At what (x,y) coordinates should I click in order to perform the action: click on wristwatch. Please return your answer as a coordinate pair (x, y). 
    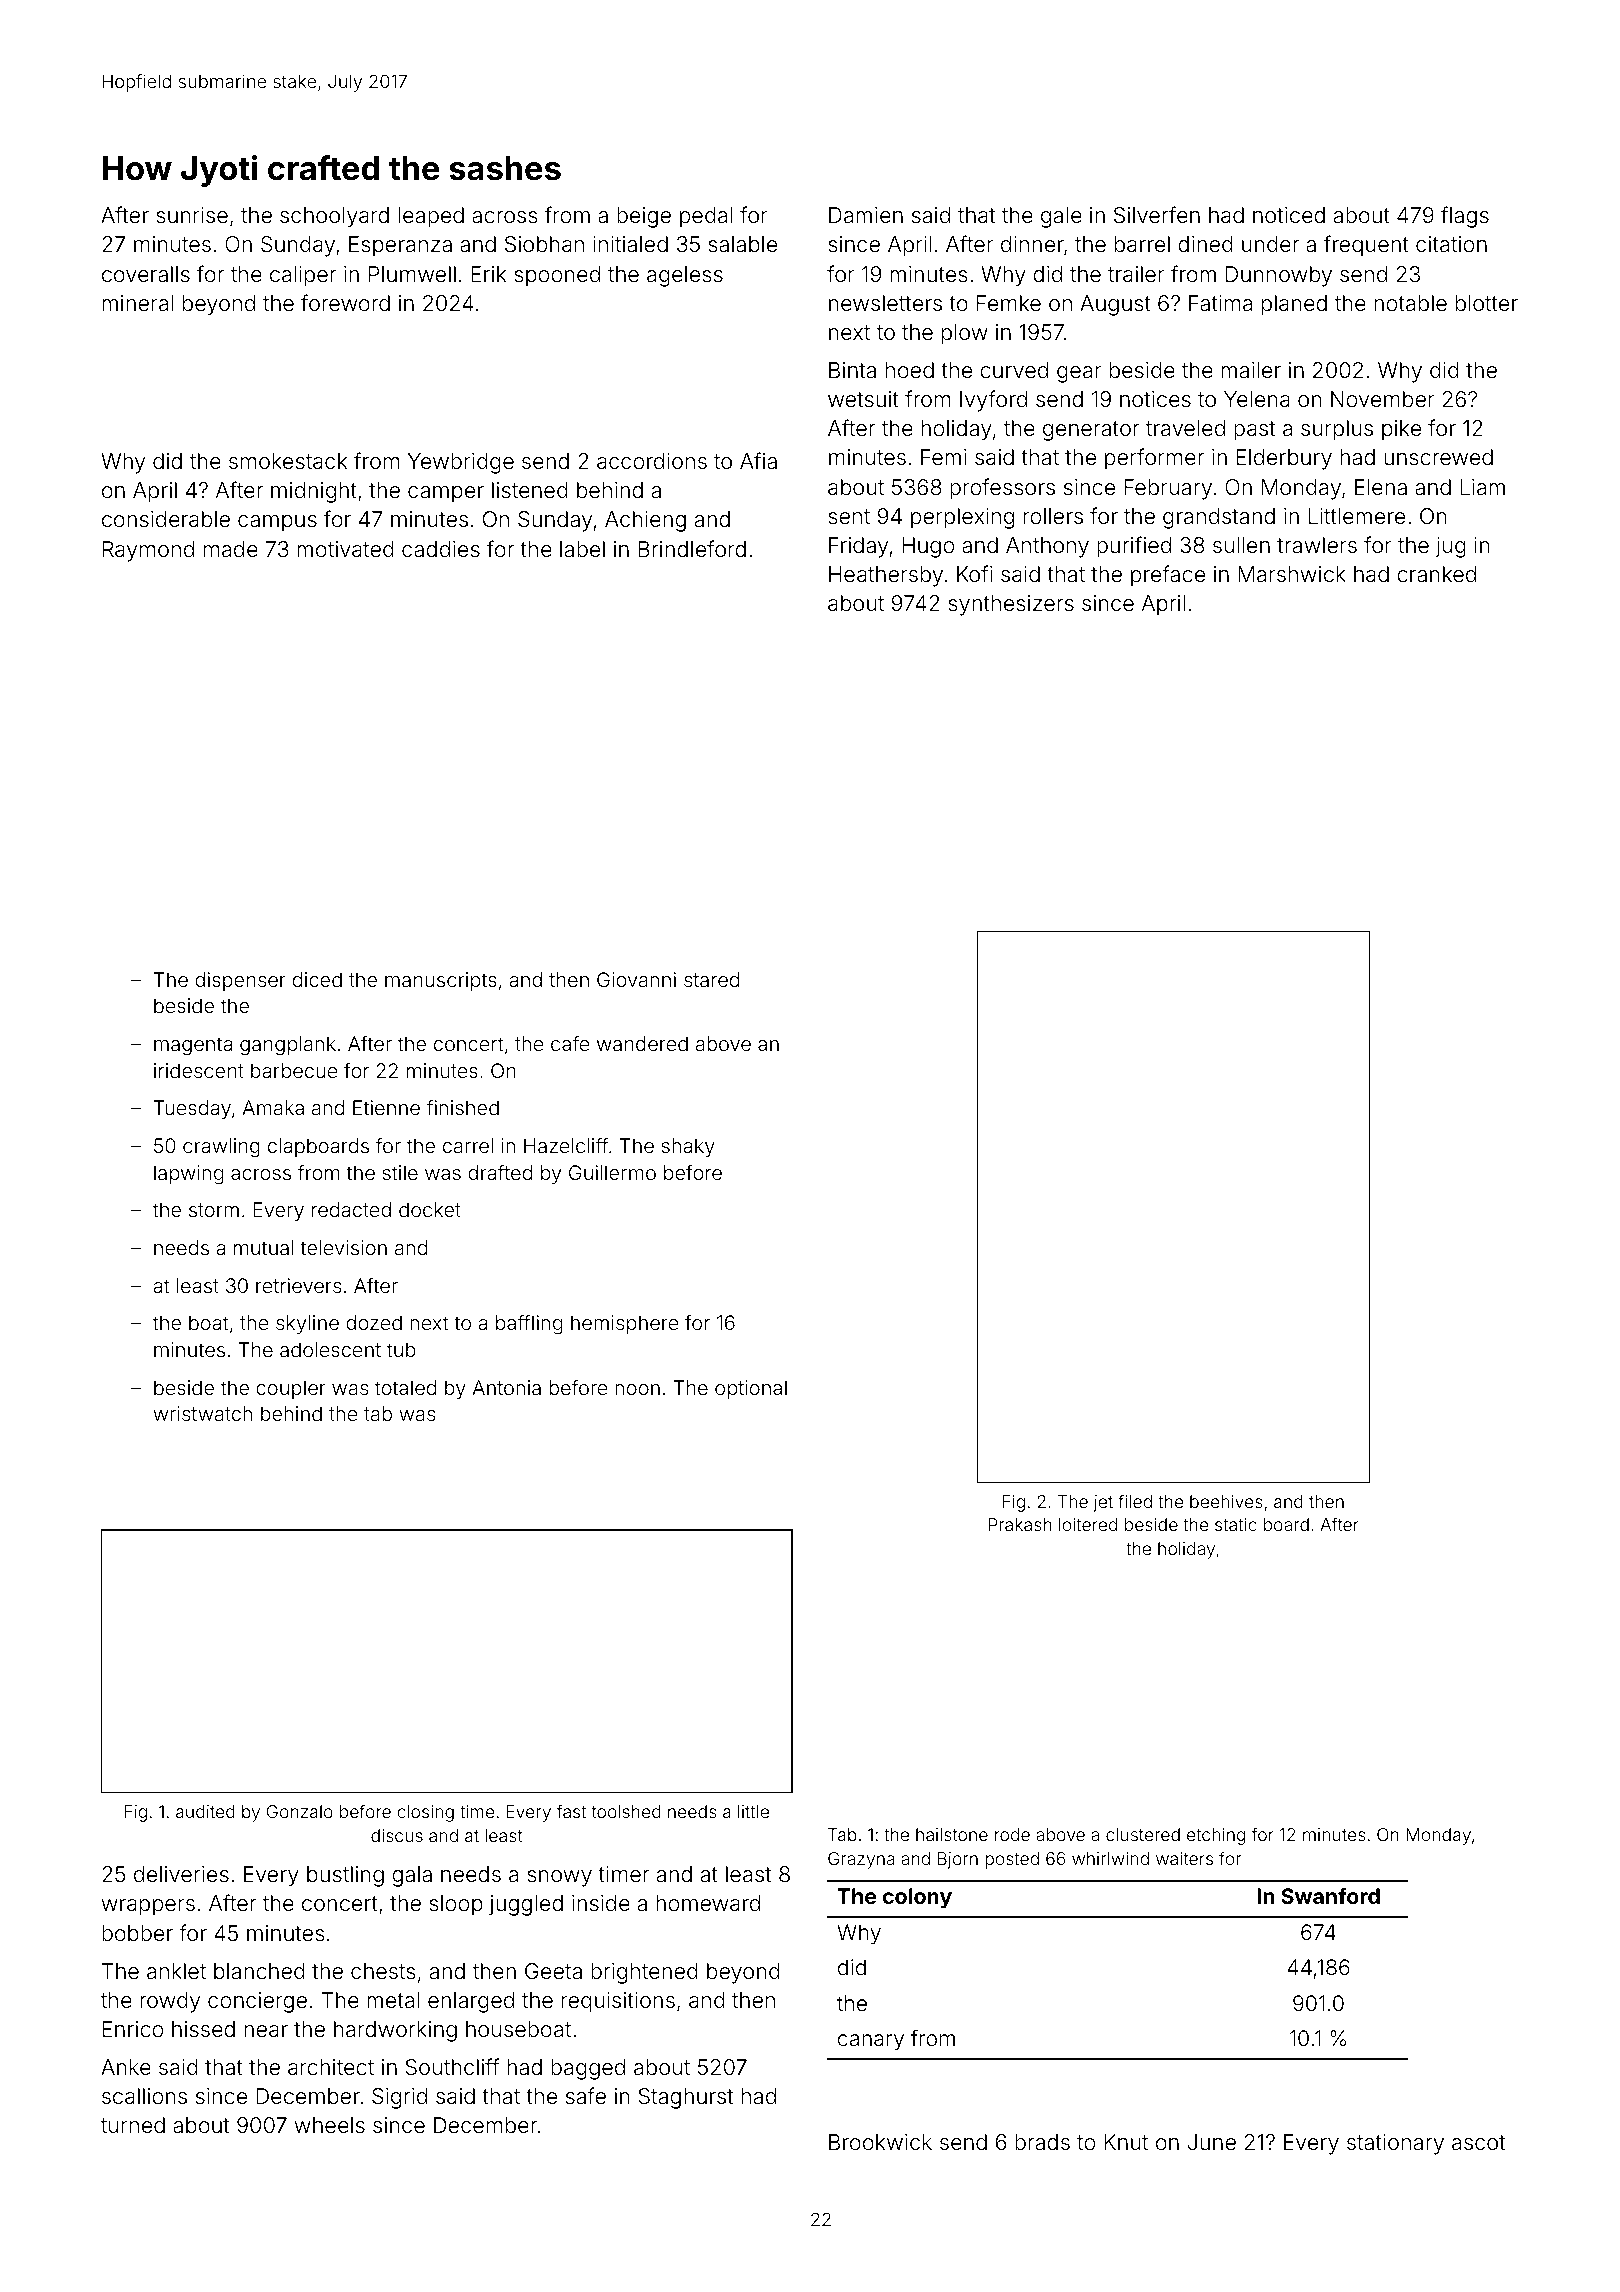
    Looking at the image, I should click on (202, 1413).
